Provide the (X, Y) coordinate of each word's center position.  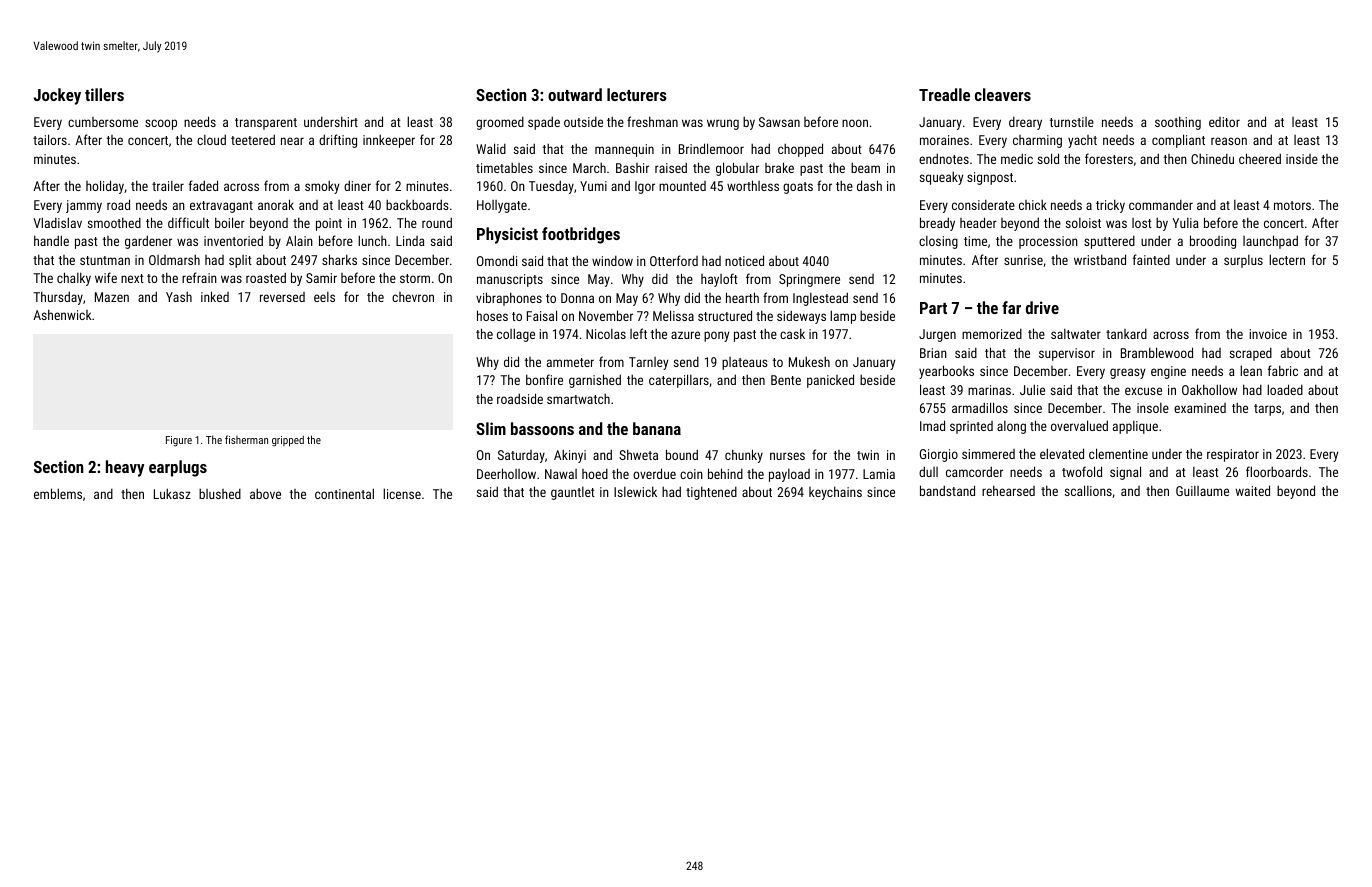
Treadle (944, 94)
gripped (288, 441)
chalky (74, 279)
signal (1125, 473)
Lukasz (172, 494)
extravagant (221, 207)
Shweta (638, 454)
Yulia (1185, 223)
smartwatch (578, 399)
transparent (266, 124)
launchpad (1270, 242)
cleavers (1003, 94)
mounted (682, 186)
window (612, 261)
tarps (1267, 410)
